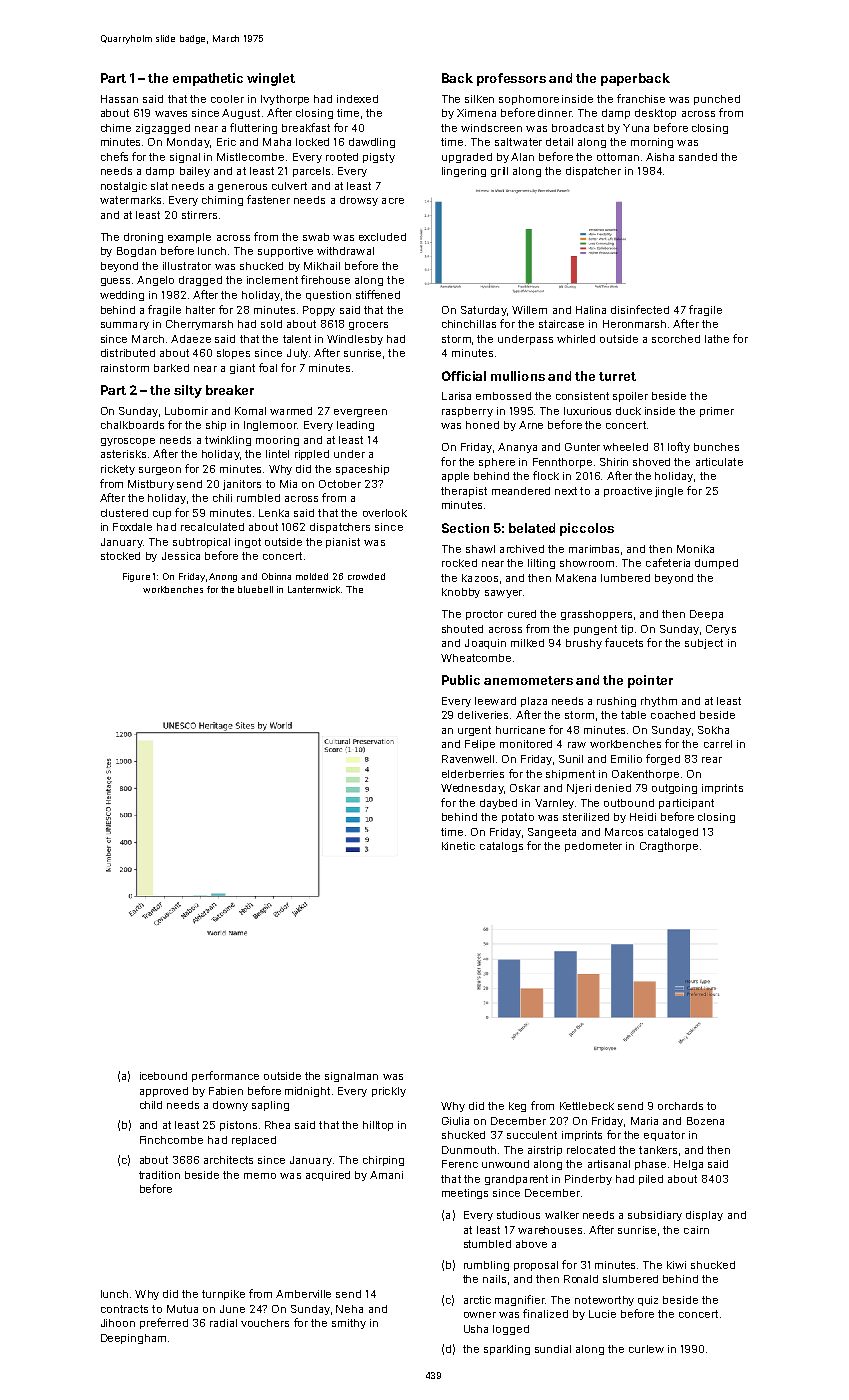  What do you see at coordinates (520, 1300) in the document?
I see `magnifier` at bounding box center [520, 1300].
